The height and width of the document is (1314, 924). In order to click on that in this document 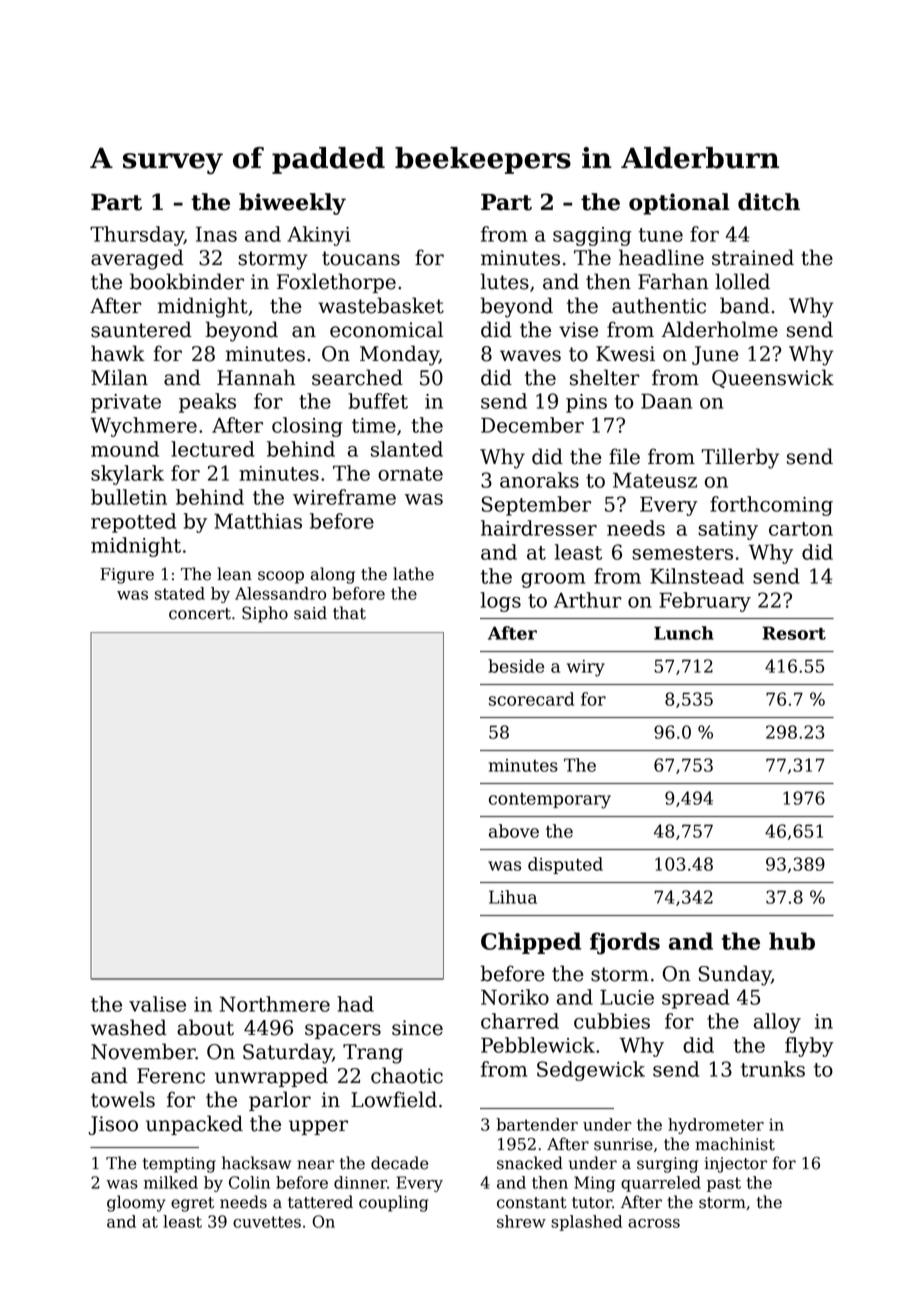, I will do `click(349, 613)`.
